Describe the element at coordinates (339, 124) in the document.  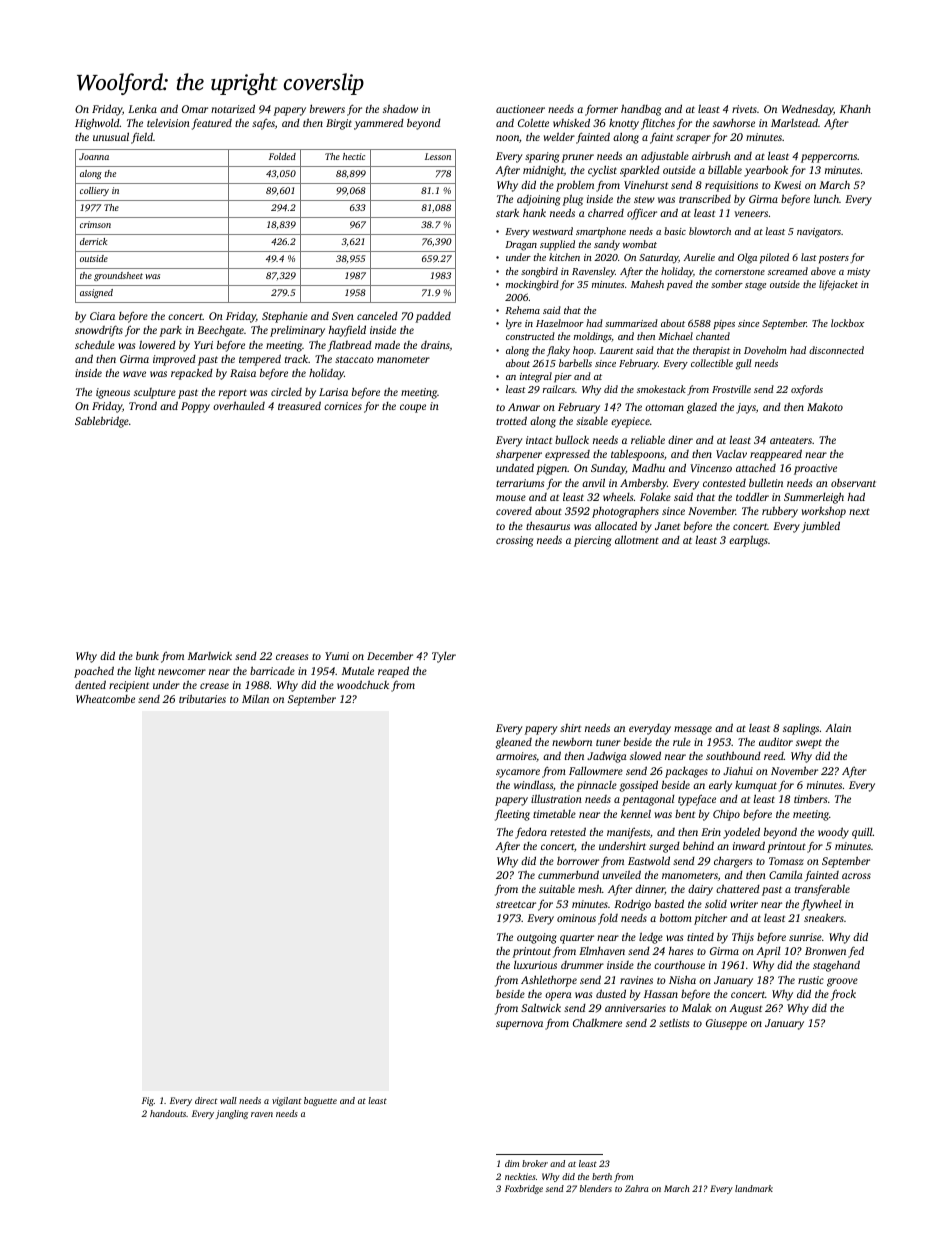
I see `Birgit` at that location.
